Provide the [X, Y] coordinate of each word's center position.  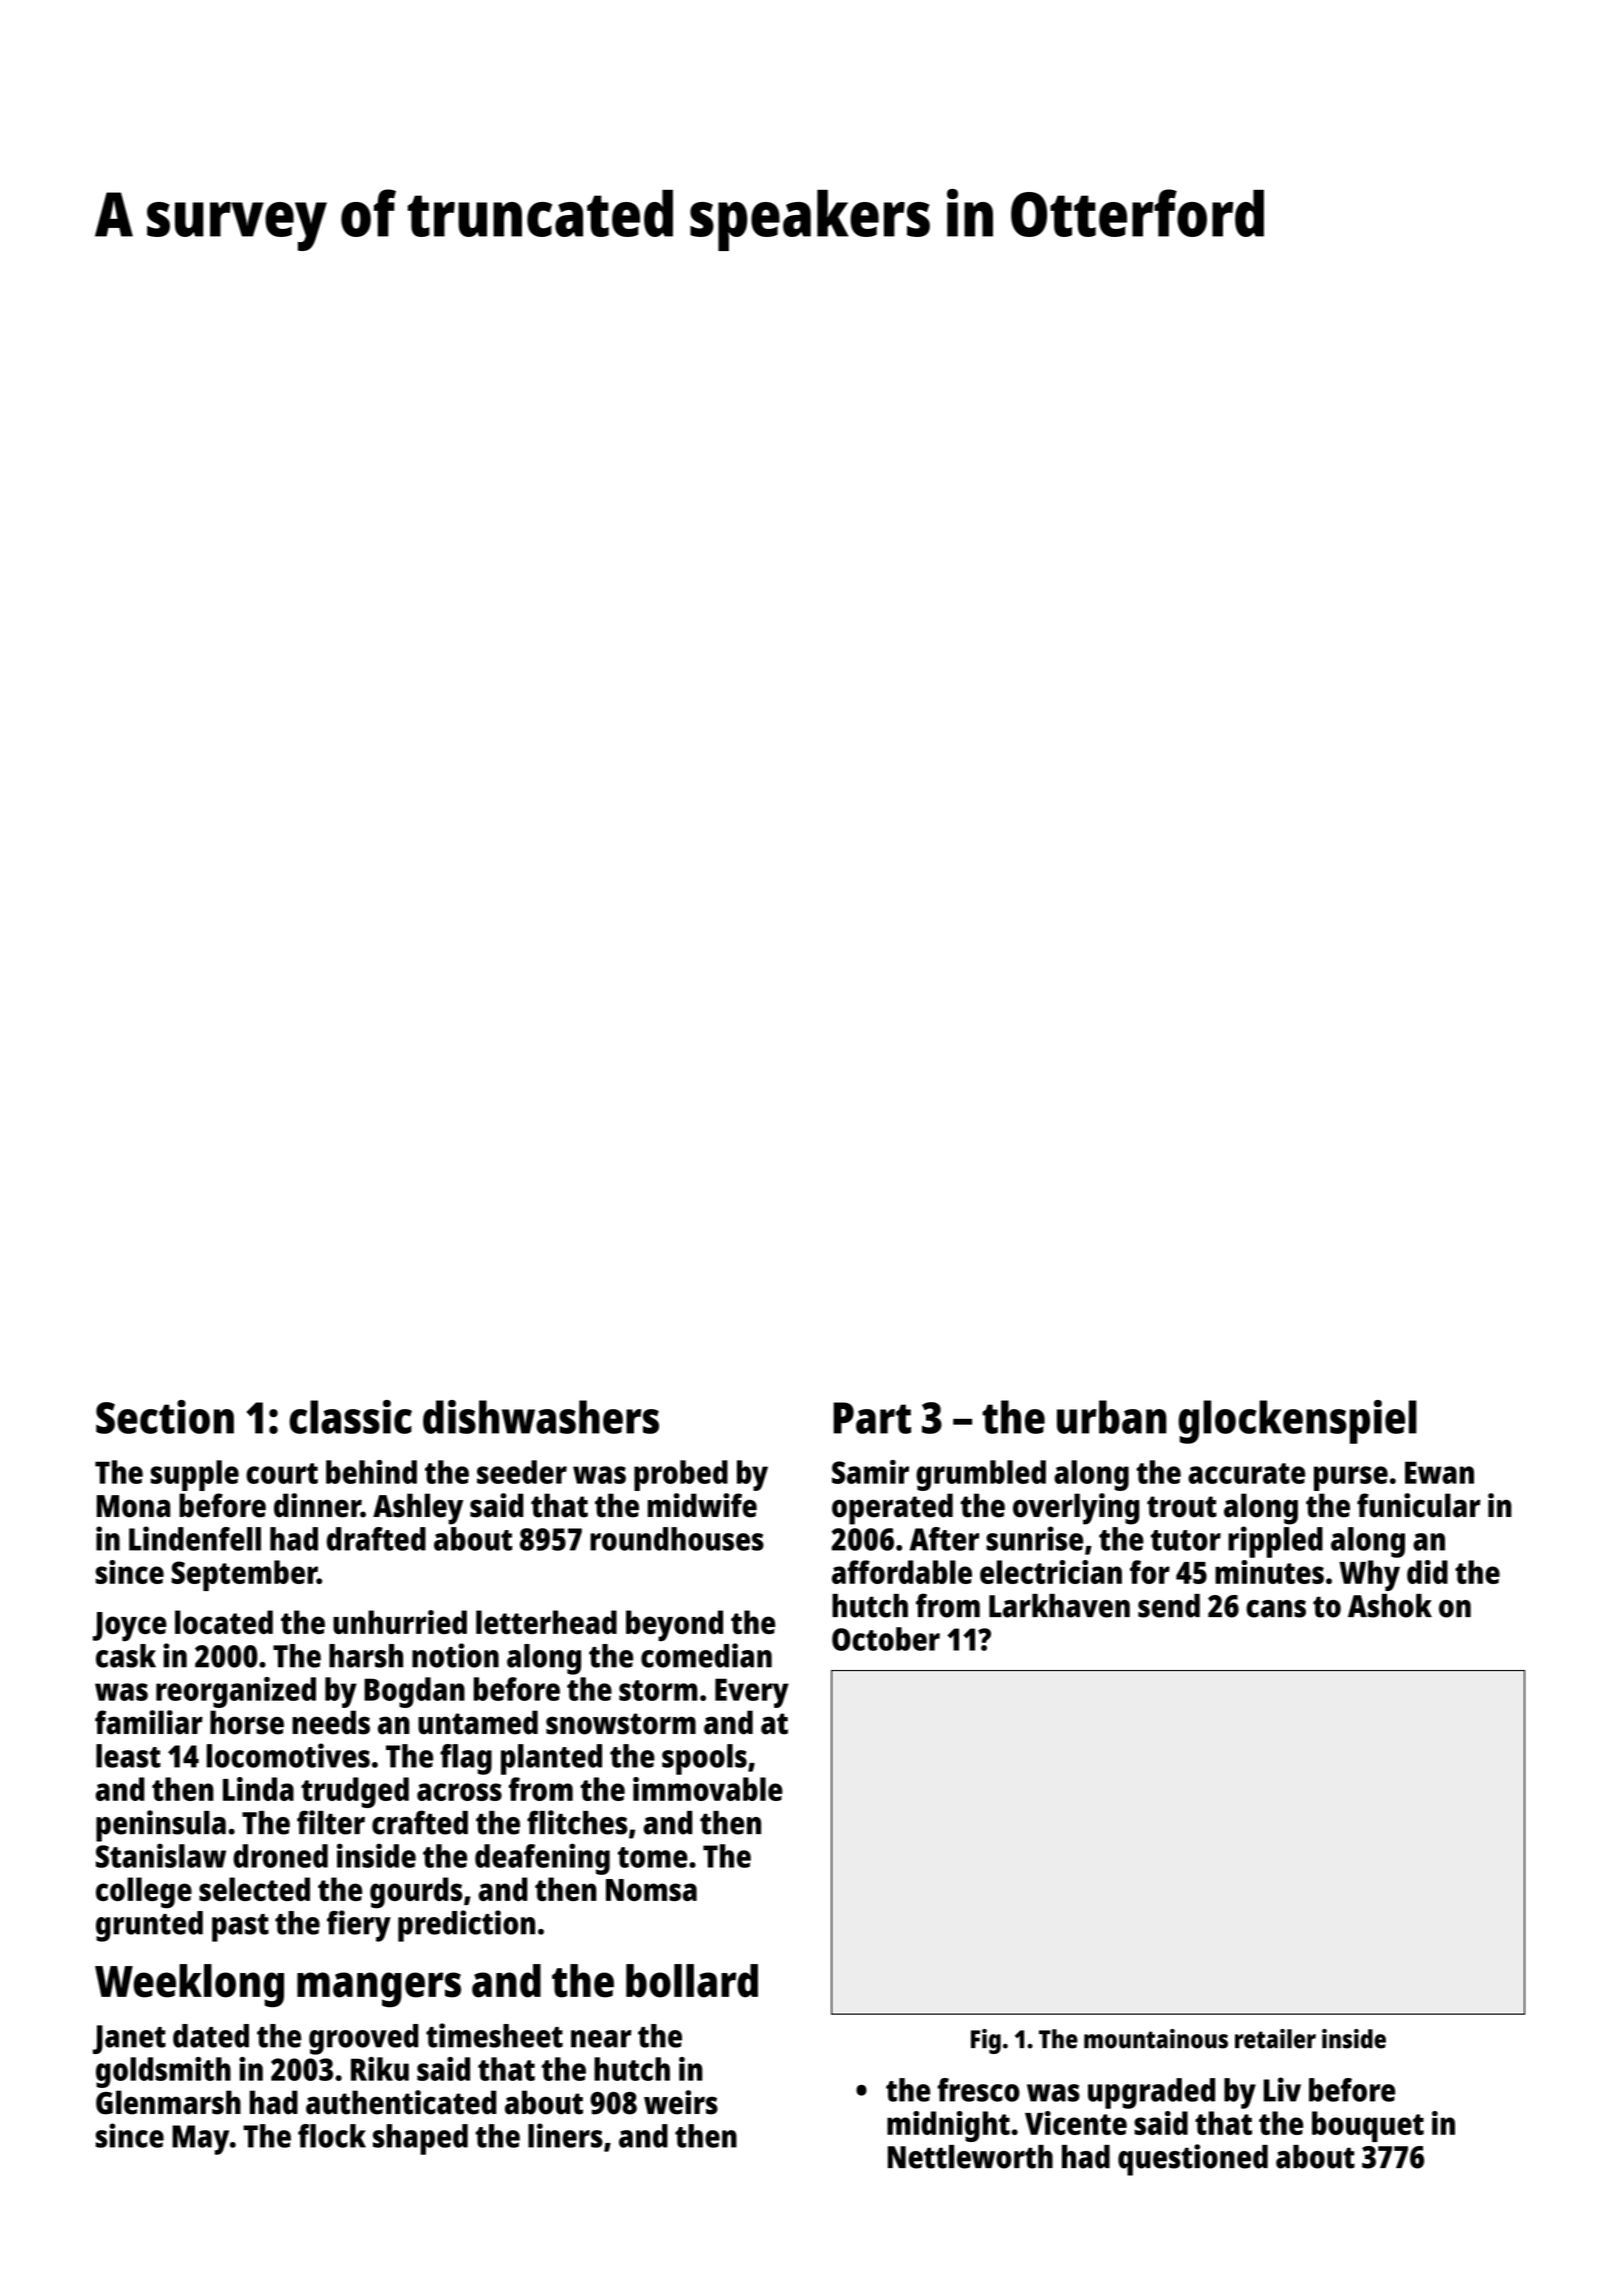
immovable [708, 1789]
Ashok [1390, 1606]
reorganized [236, 1692]
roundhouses [677, 1539]
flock [332, 2136]
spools [704, 1759]
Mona [133, 1506]
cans [1276, 1609]
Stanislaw [161, 1855]
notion [455, 1655]
